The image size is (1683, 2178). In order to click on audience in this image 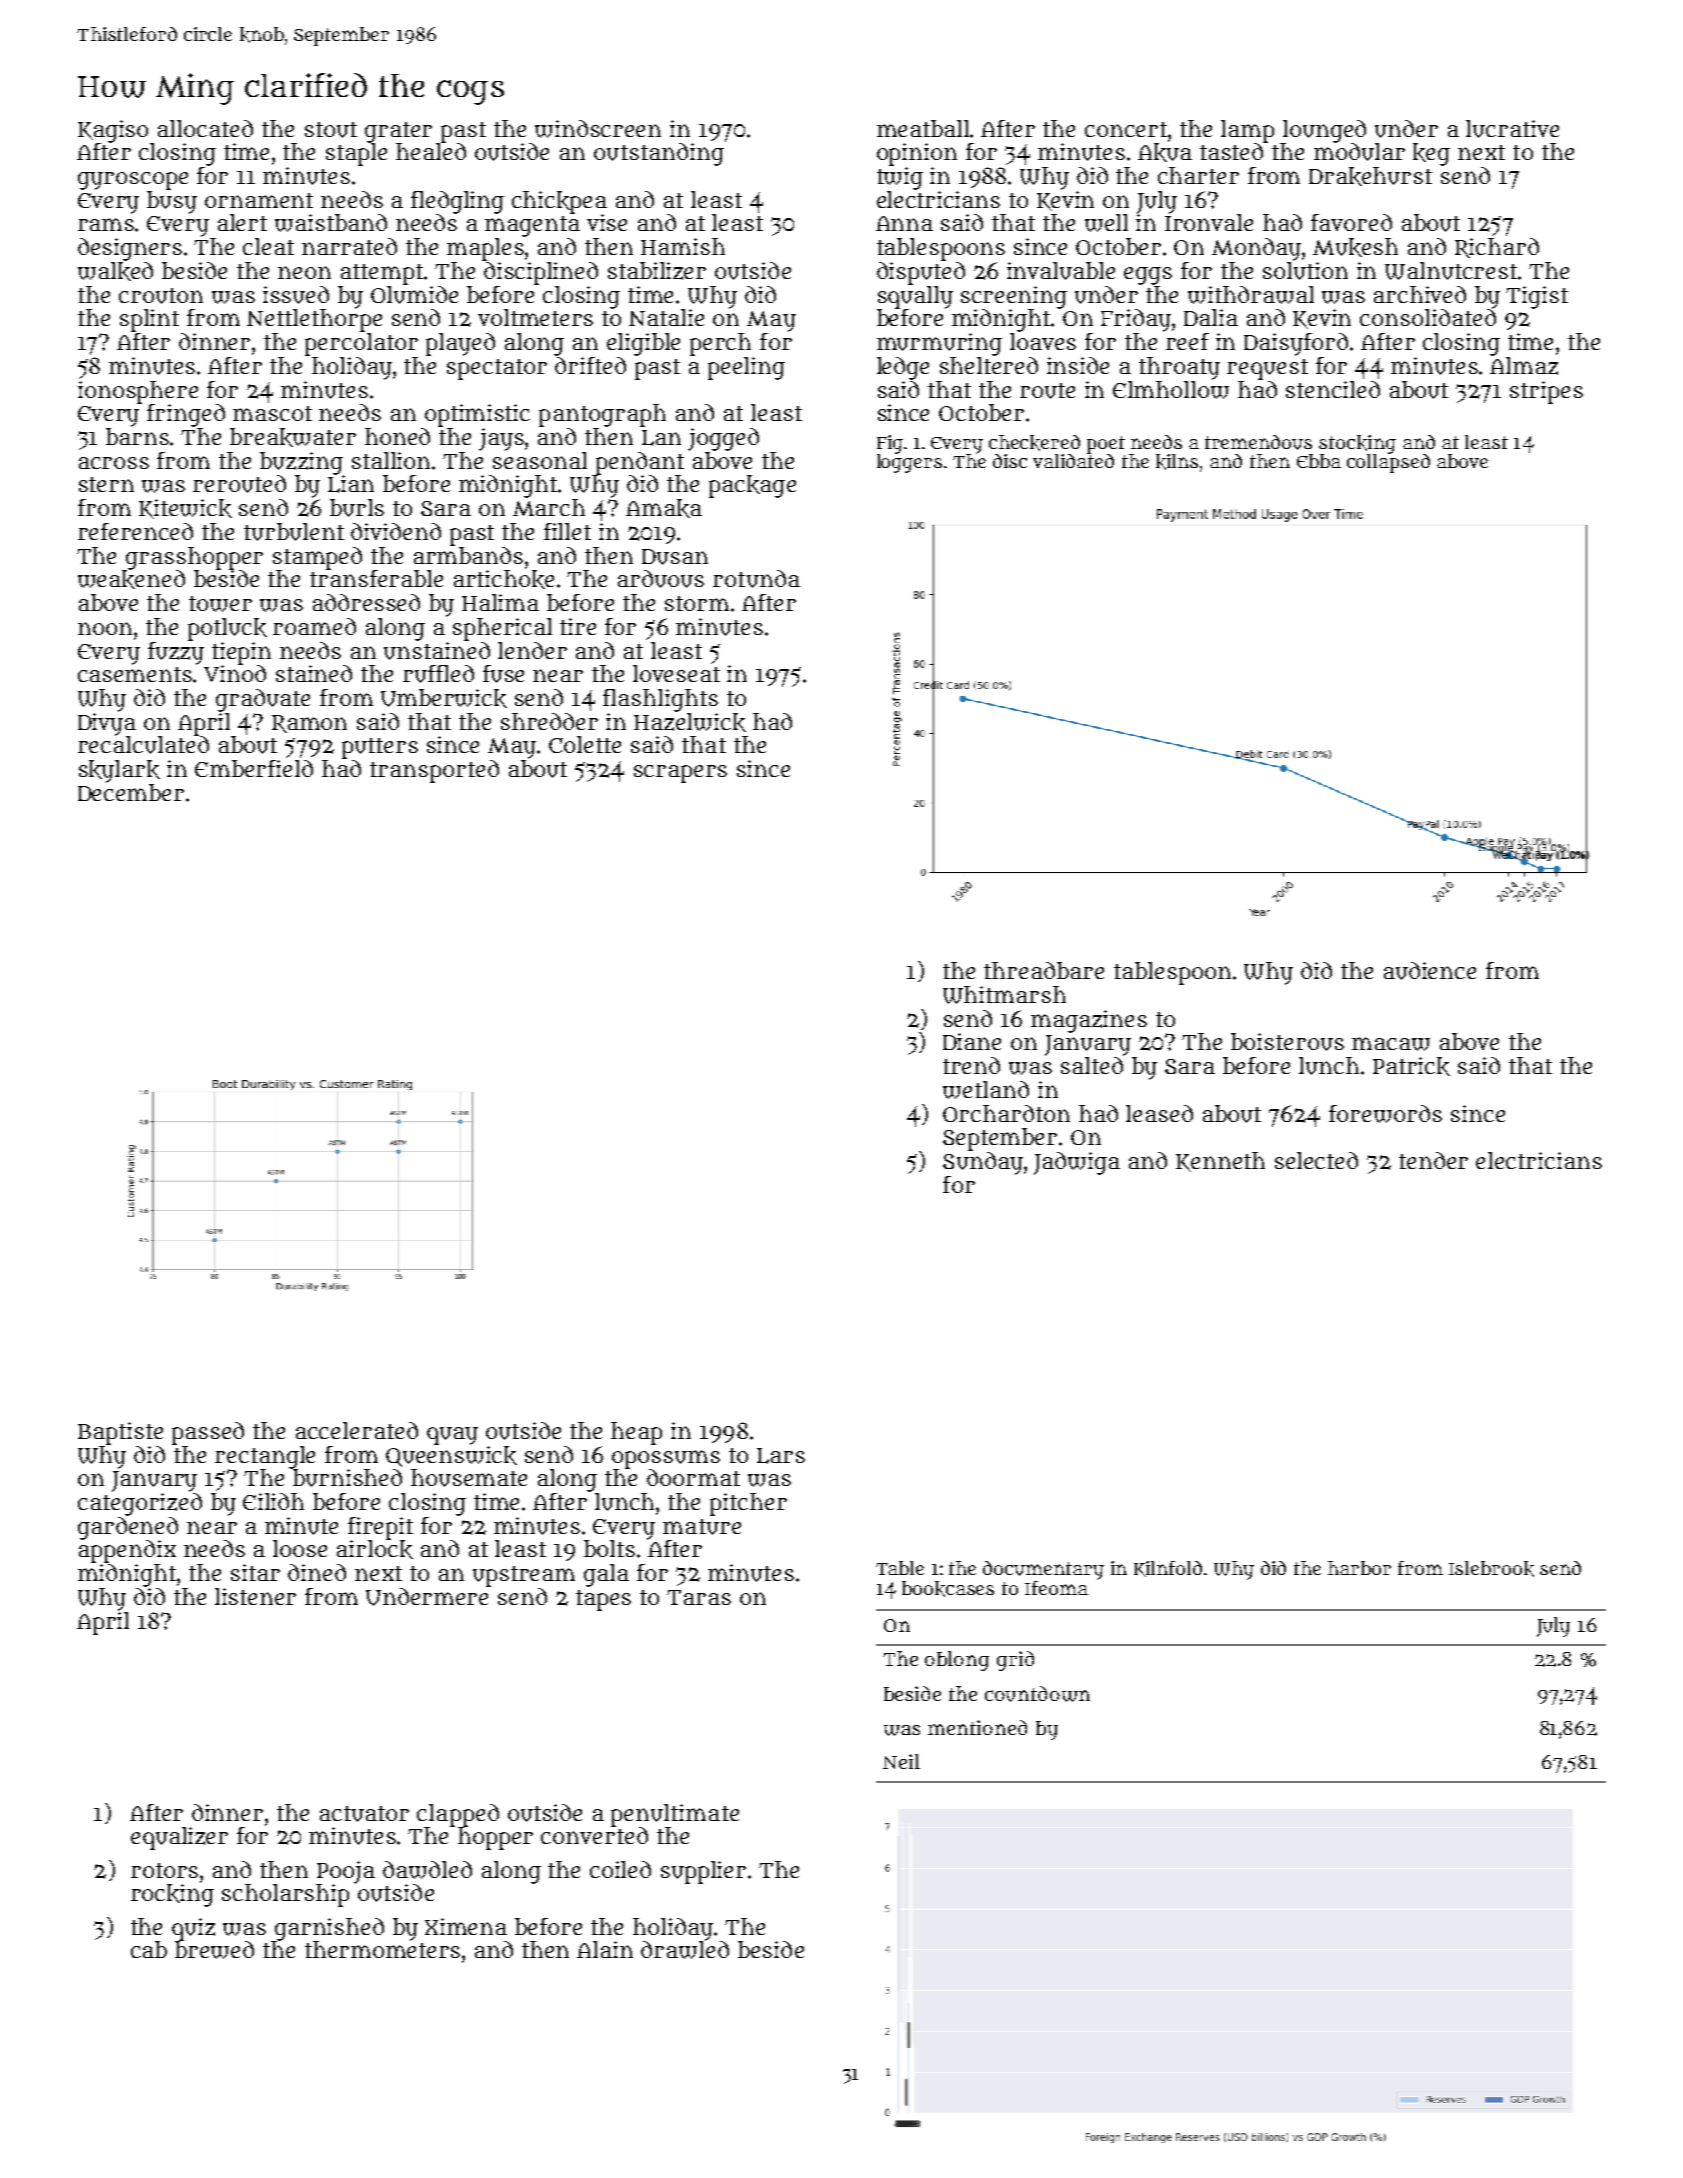, I will do `click(1430, 971)`.
